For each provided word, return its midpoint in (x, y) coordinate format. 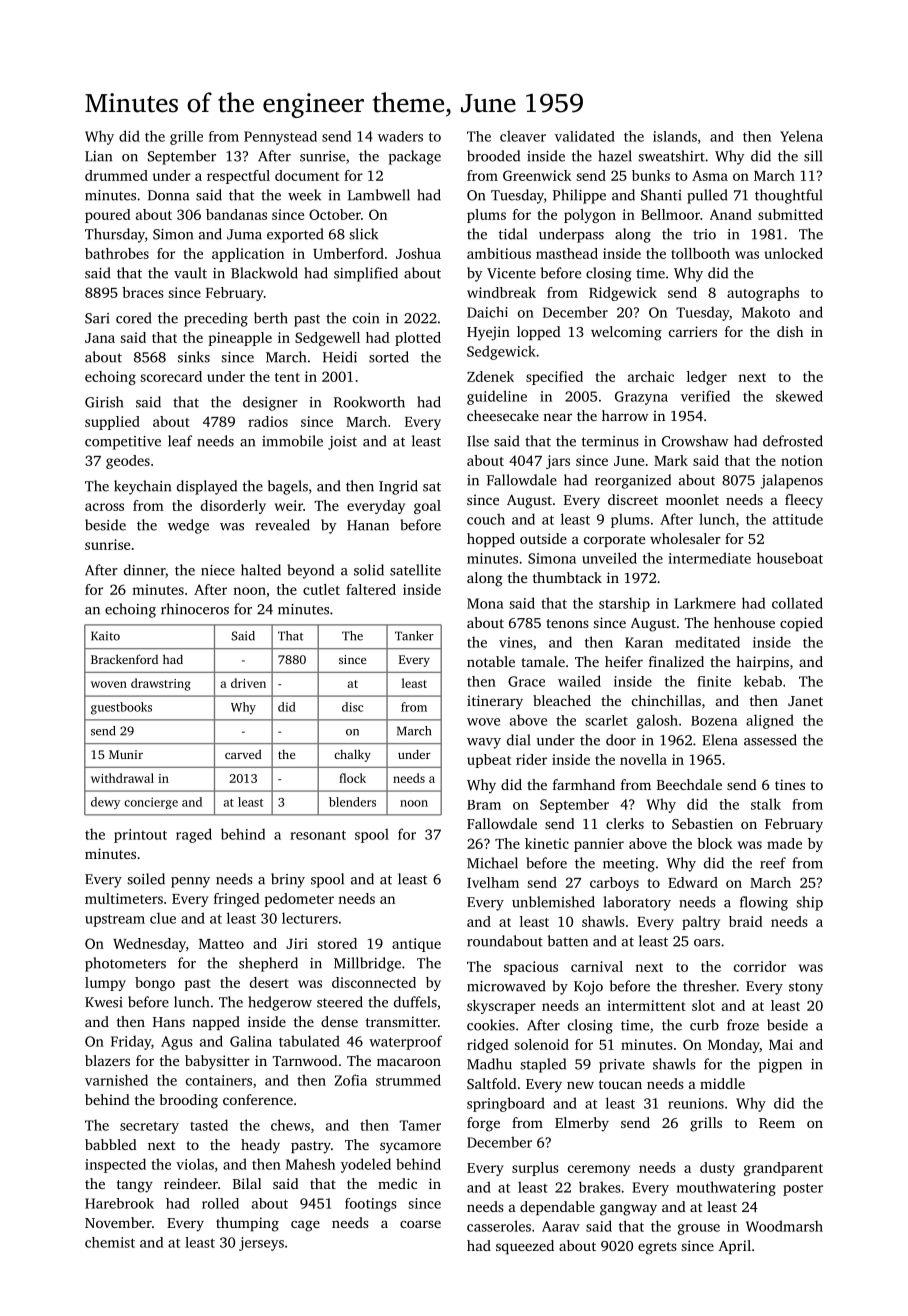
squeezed (525, 1247)
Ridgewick (623, 294)
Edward (693, 882)
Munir (126, 754)
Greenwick (537, 175)
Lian (98, 156)
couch (486, 519)
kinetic (547, 843)
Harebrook (119, 1203)
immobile (292, 441)
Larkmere (705, 603)
